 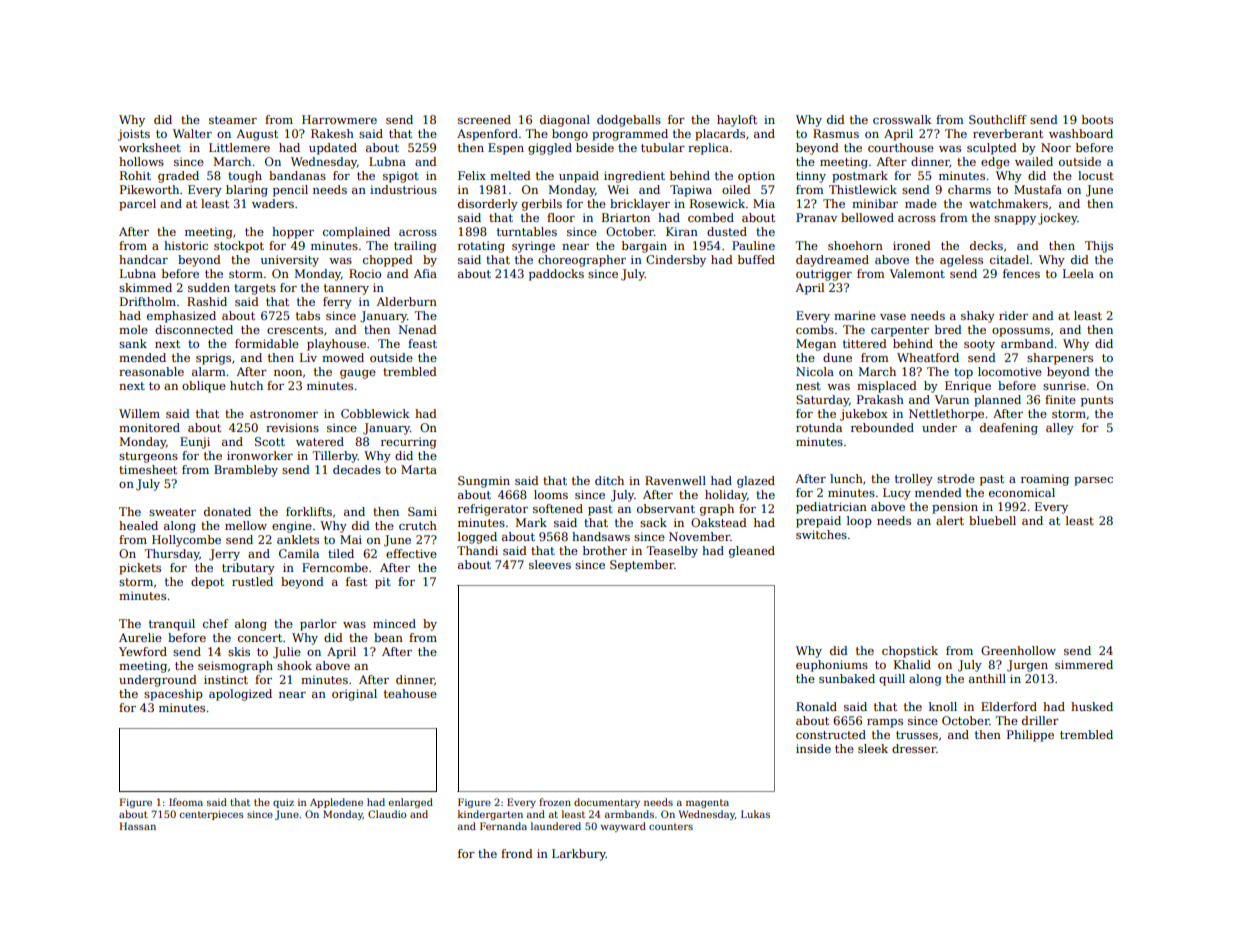 I want to click on Greenhollow, so click(x=1018, y=650).
